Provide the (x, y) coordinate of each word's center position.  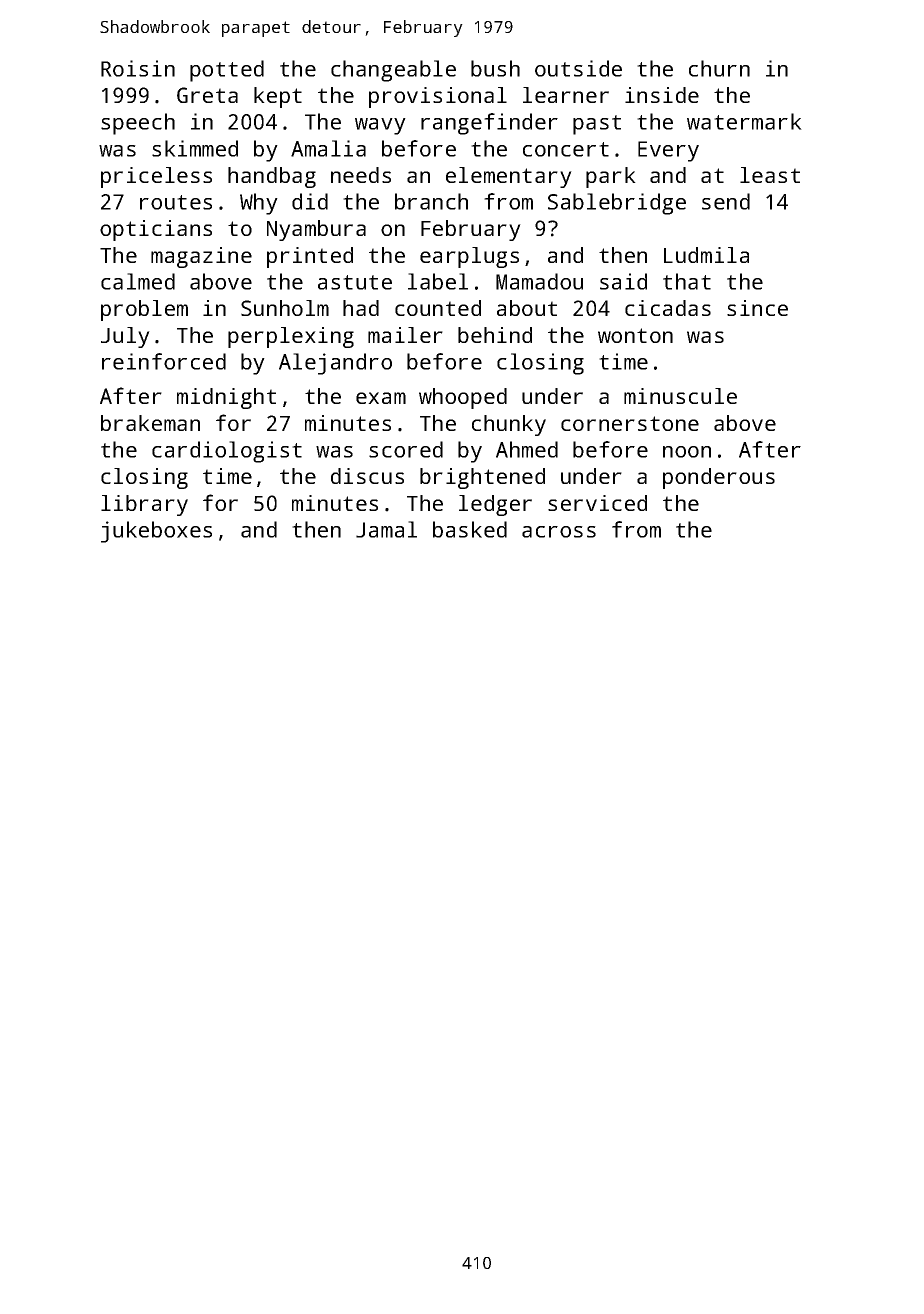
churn (719, 68)
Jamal (386, 529)
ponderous (719, 478)
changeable (393, 71)
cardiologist (227, 452)
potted (227, 71)
